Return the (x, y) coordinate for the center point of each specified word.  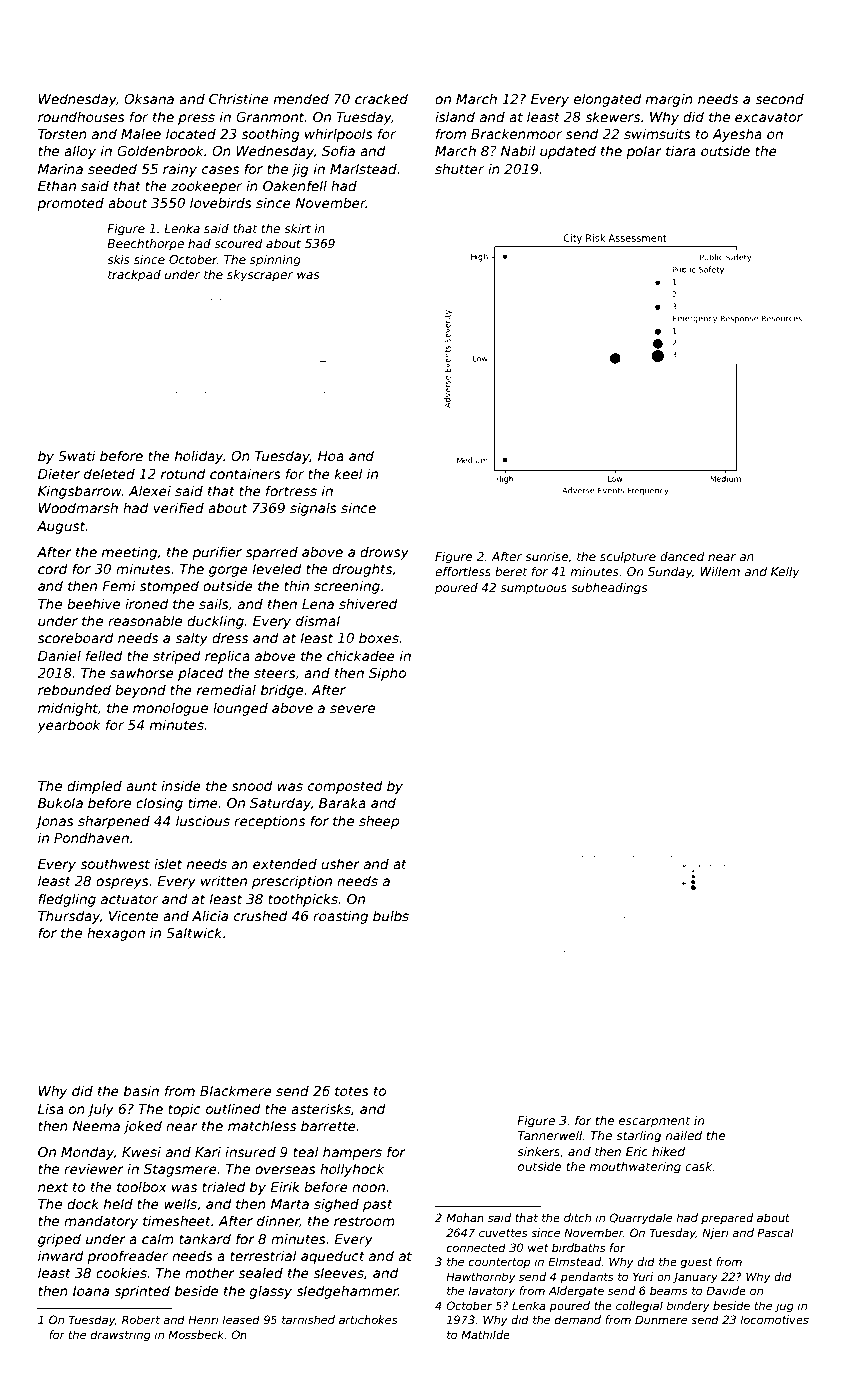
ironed (146, 603)
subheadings (609, 589)
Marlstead (363, 168)
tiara (681, 150)
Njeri (715, 1234)
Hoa (331, 456)
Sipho (387, 674)
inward (60, 1255)
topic (184, 1110)
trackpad (134, 276)
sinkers (538, 1151)
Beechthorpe (145, 245)
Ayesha (737, 135)
